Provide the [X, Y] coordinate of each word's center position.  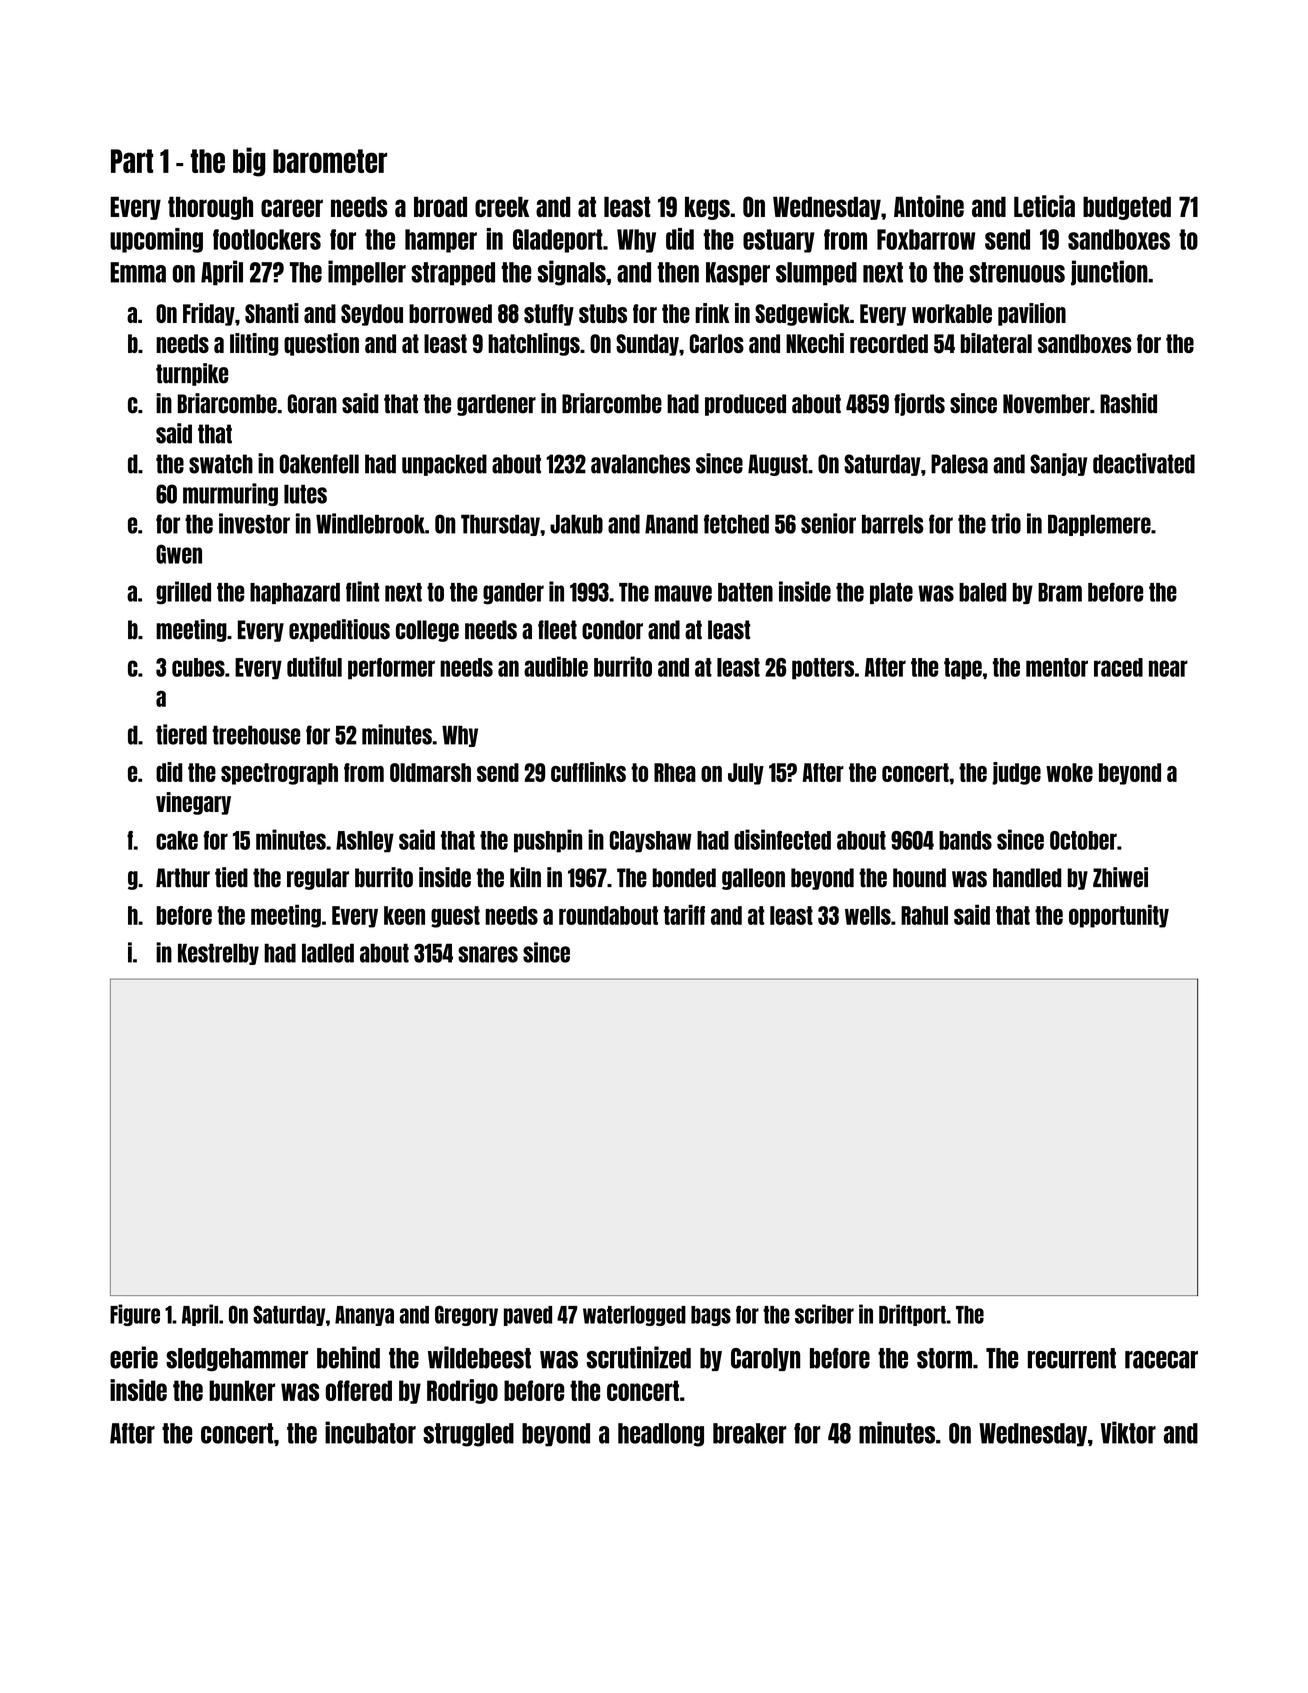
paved [528, 1316]
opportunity [1119, 916]
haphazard [295, 593]
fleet [557, 630]
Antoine [929, 206]
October [1083, 840]
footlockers [267, 239]
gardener [496, 405]
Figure [135, 1315]
